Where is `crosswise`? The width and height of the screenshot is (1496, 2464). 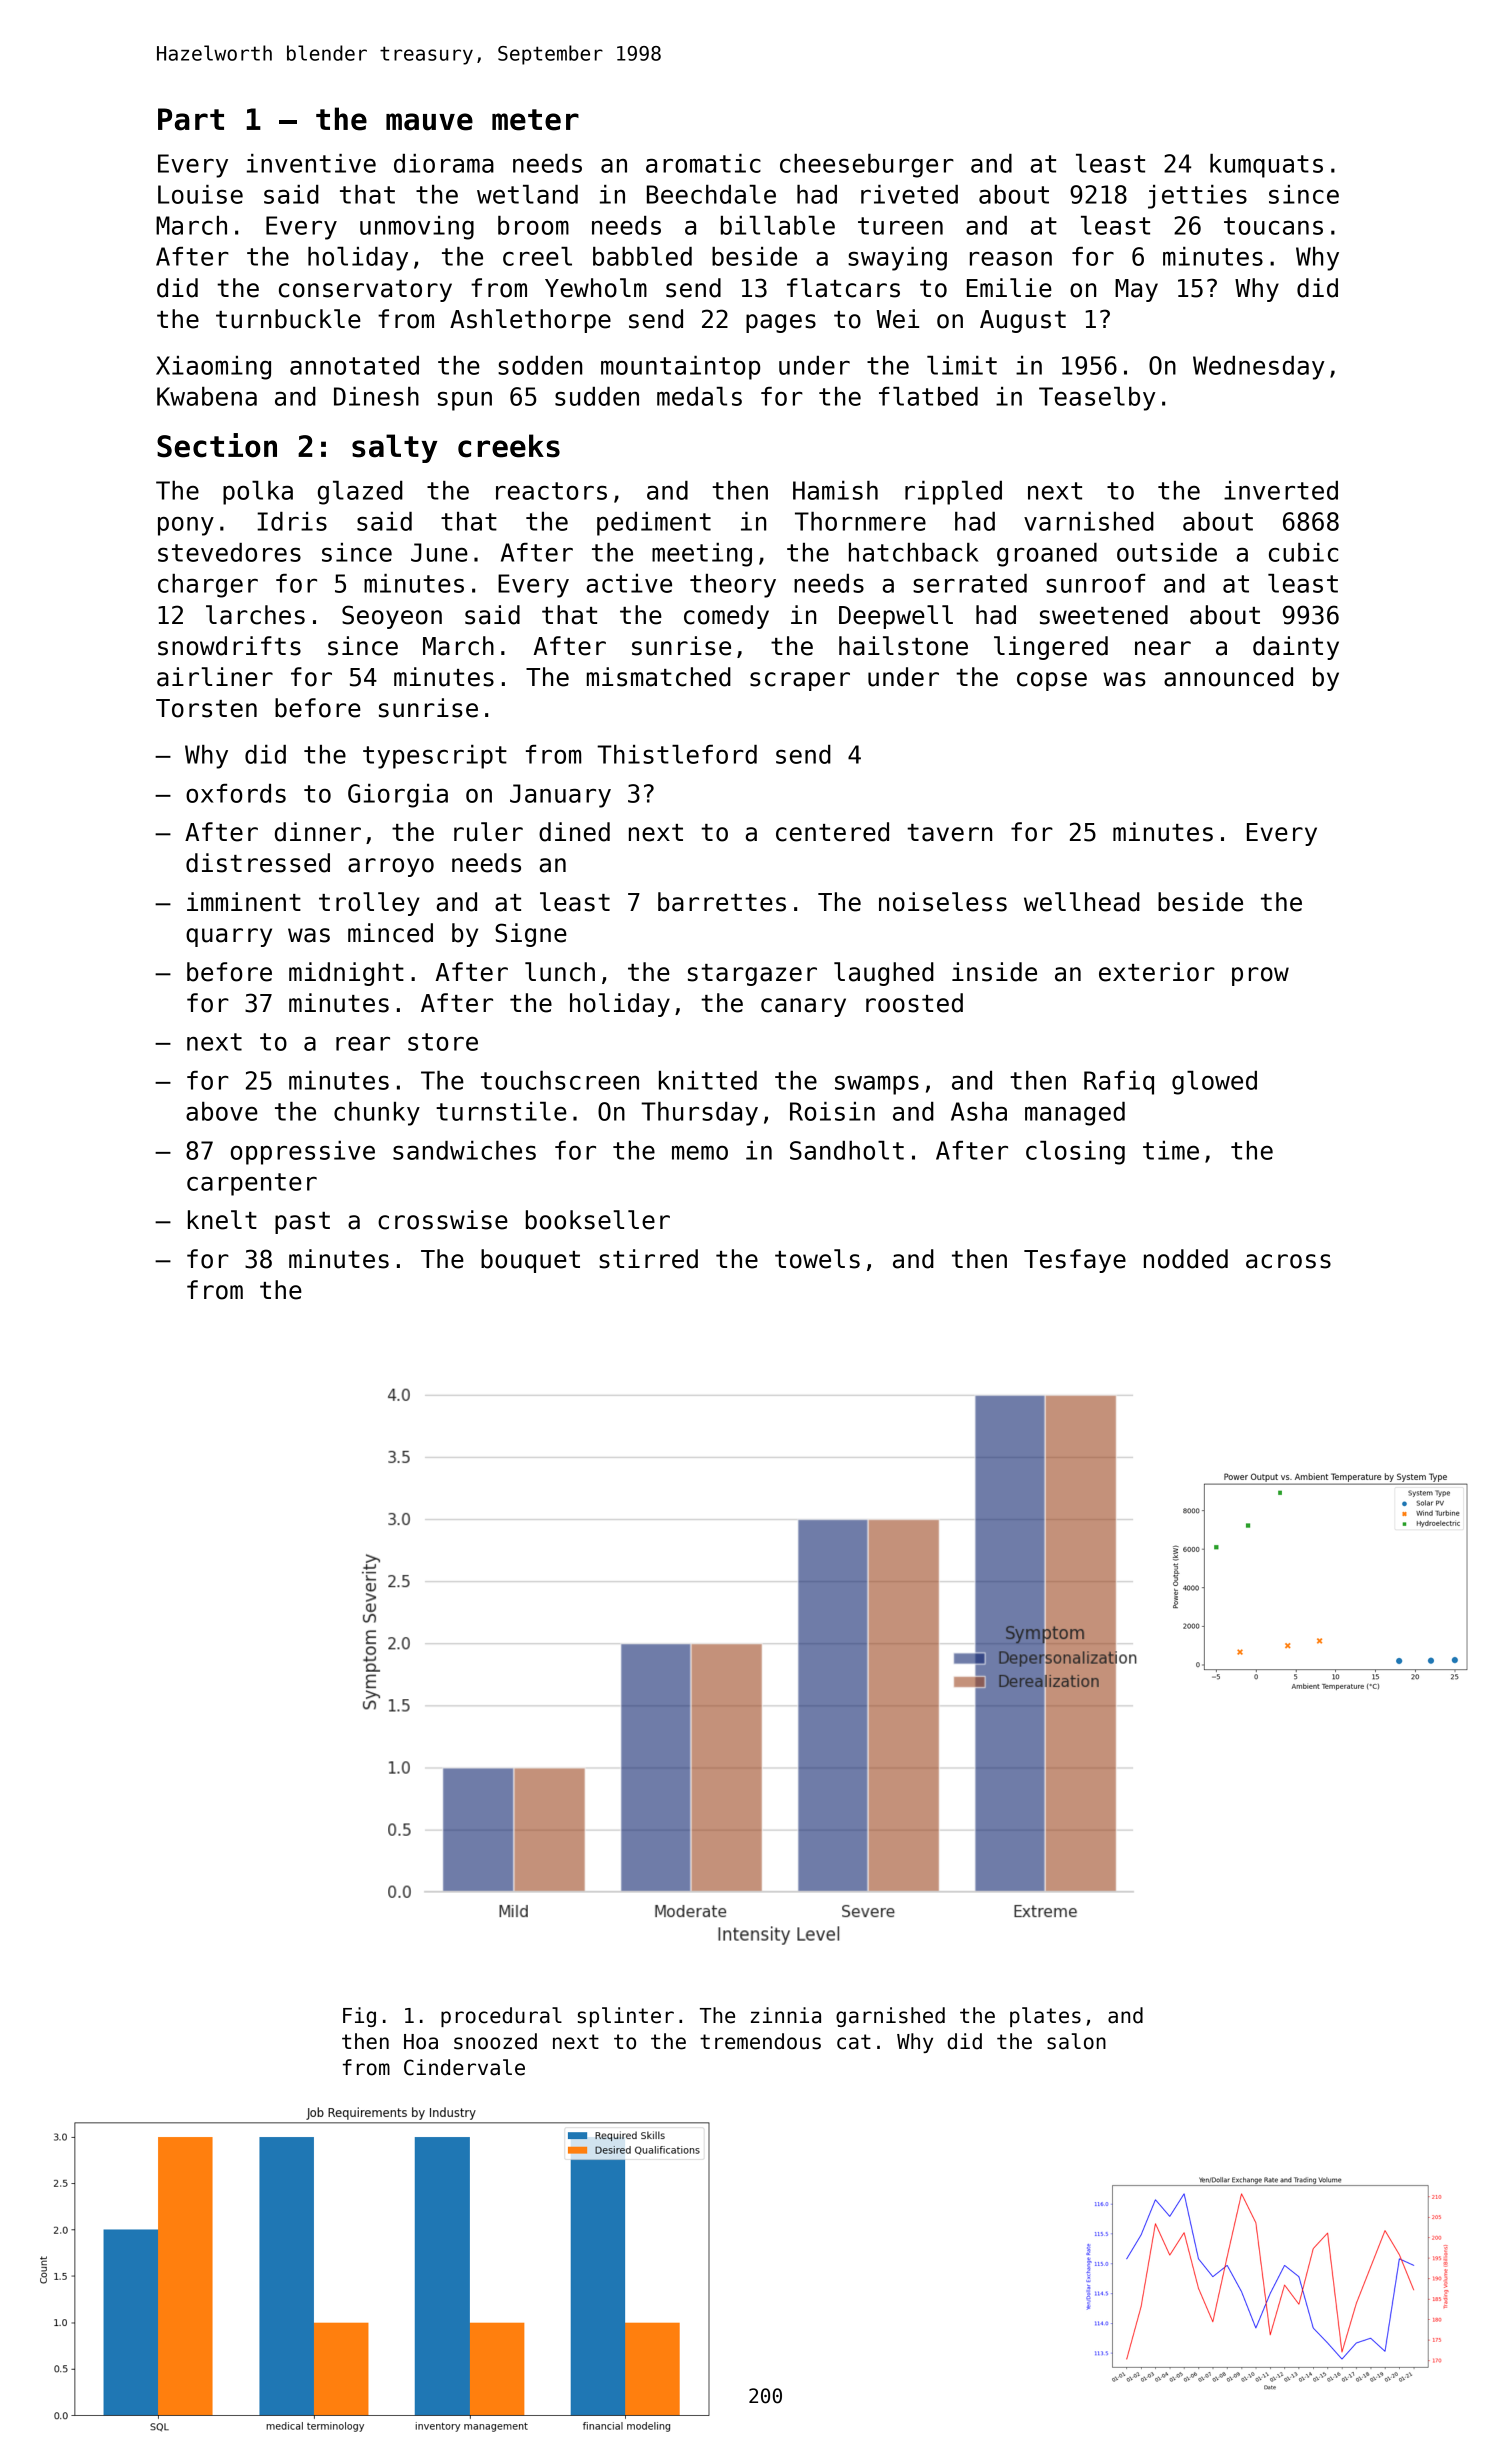 crosswise is located at coordinates (443, 1220).
